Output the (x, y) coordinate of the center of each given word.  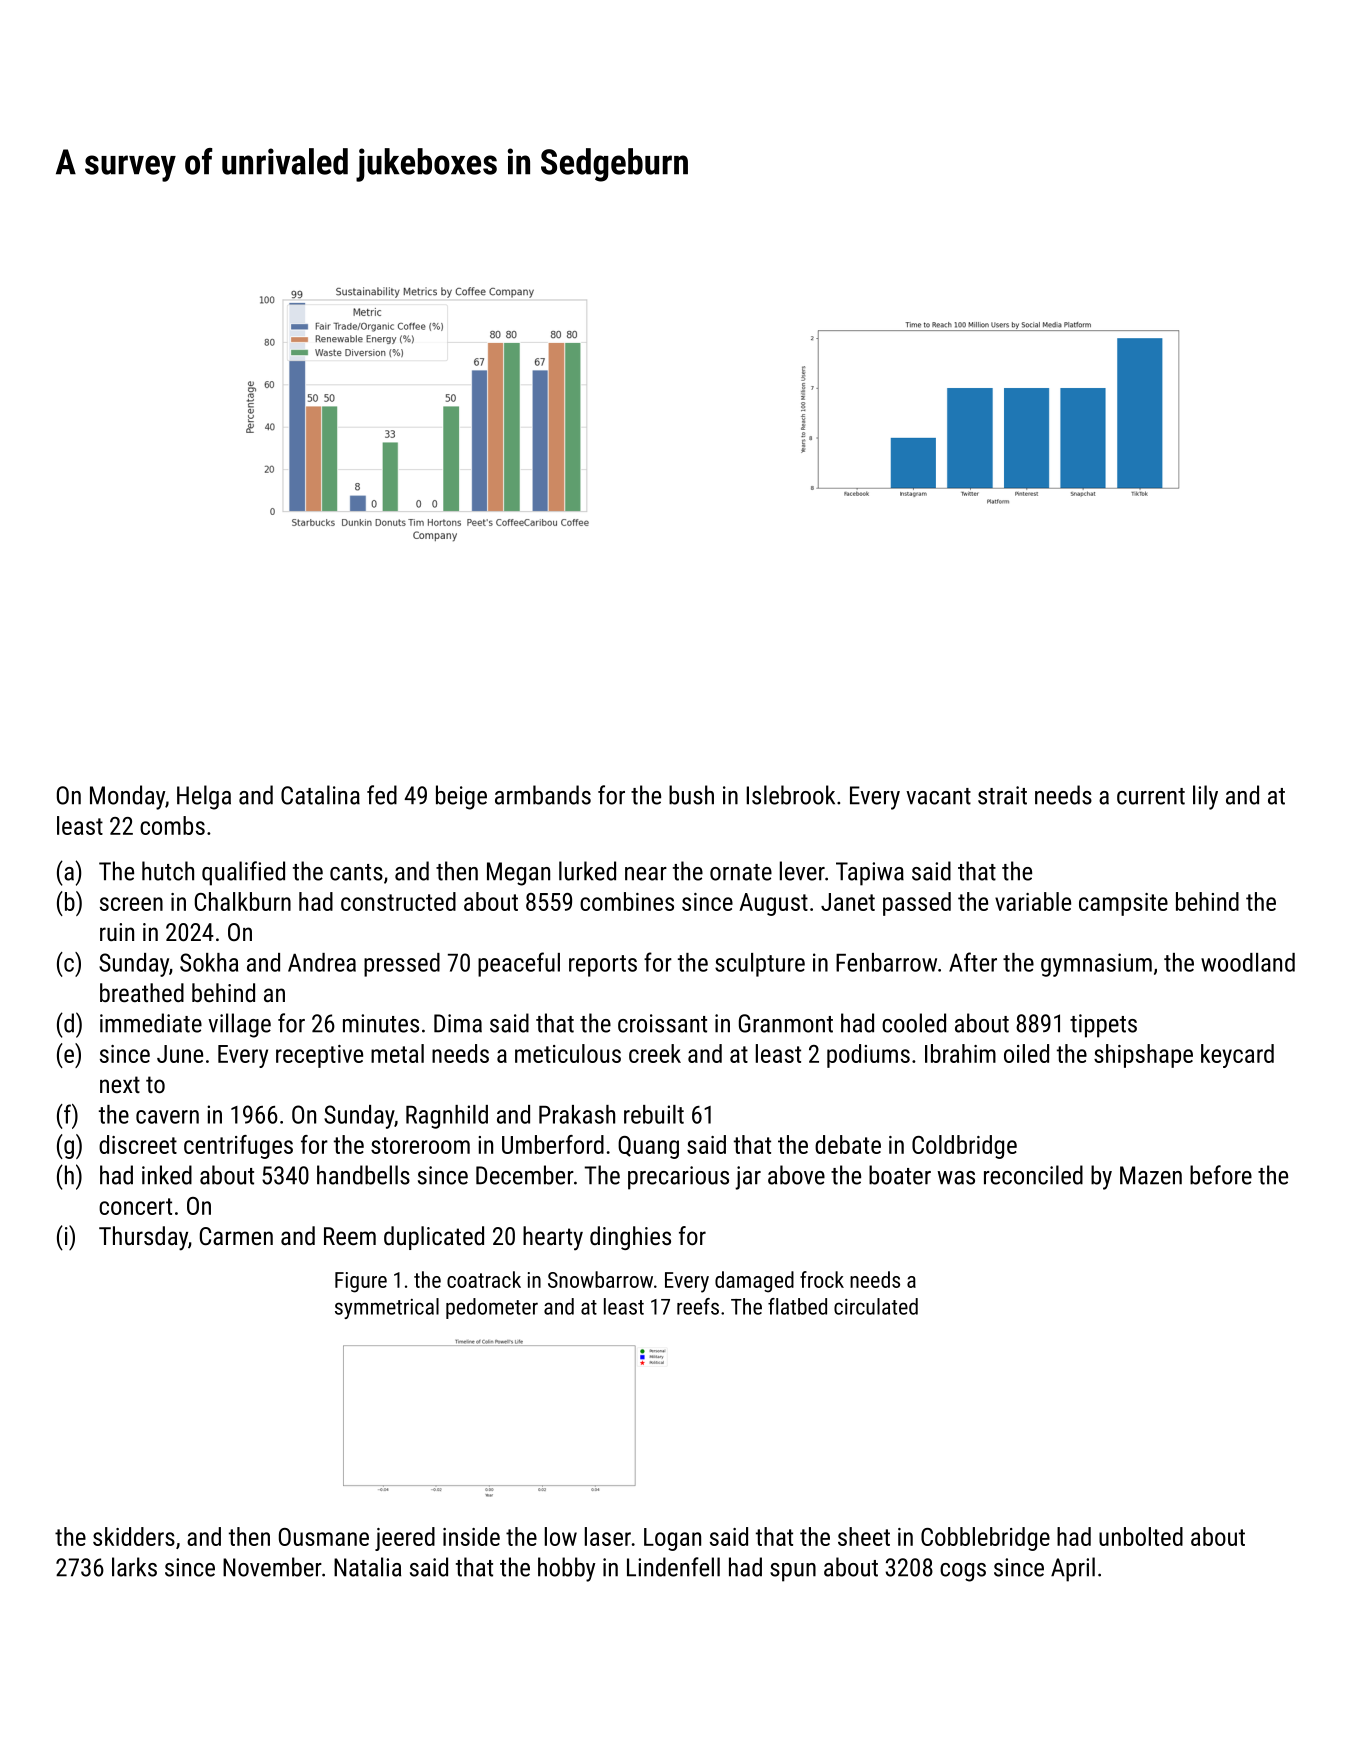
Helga (204, 797)
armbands (543, 795)
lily (1205, 797)
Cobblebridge (985, 1539)
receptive (319, 1056)
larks (134, 1567)
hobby (566, 1569)
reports (603, 966)
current (1151, 796)
